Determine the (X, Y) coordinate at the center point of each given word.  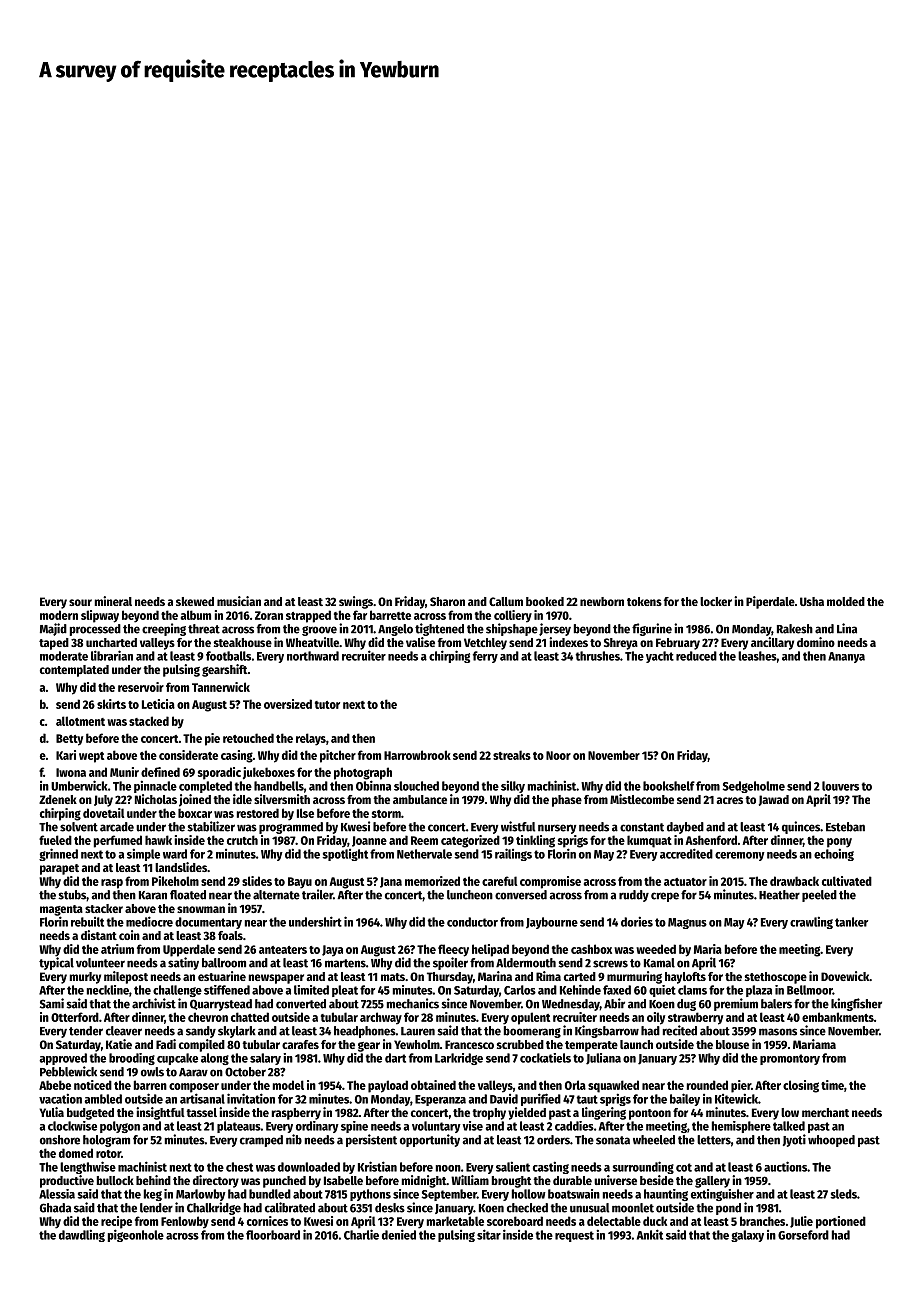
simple (143, 854)
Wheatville (312, 642)
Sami (52, 1003)
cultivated (847, 881)
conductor (472, 922)
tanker (851, 922)
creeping (164, 629)
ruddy (634, 896)
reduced (696, 656)
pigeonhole (136, 1235)
